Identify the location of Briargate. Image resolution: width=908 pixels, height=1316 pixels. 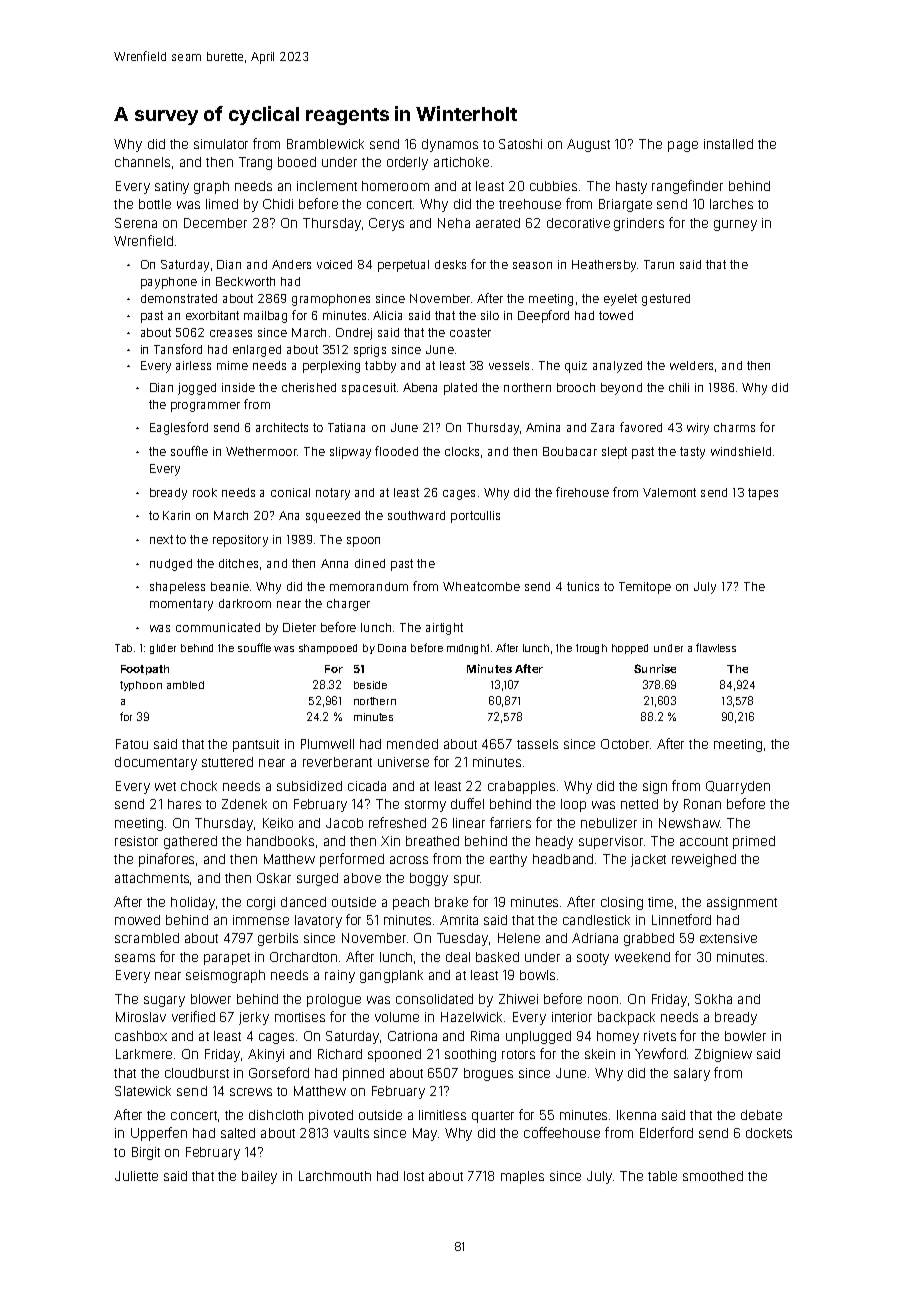
(625, 205).
